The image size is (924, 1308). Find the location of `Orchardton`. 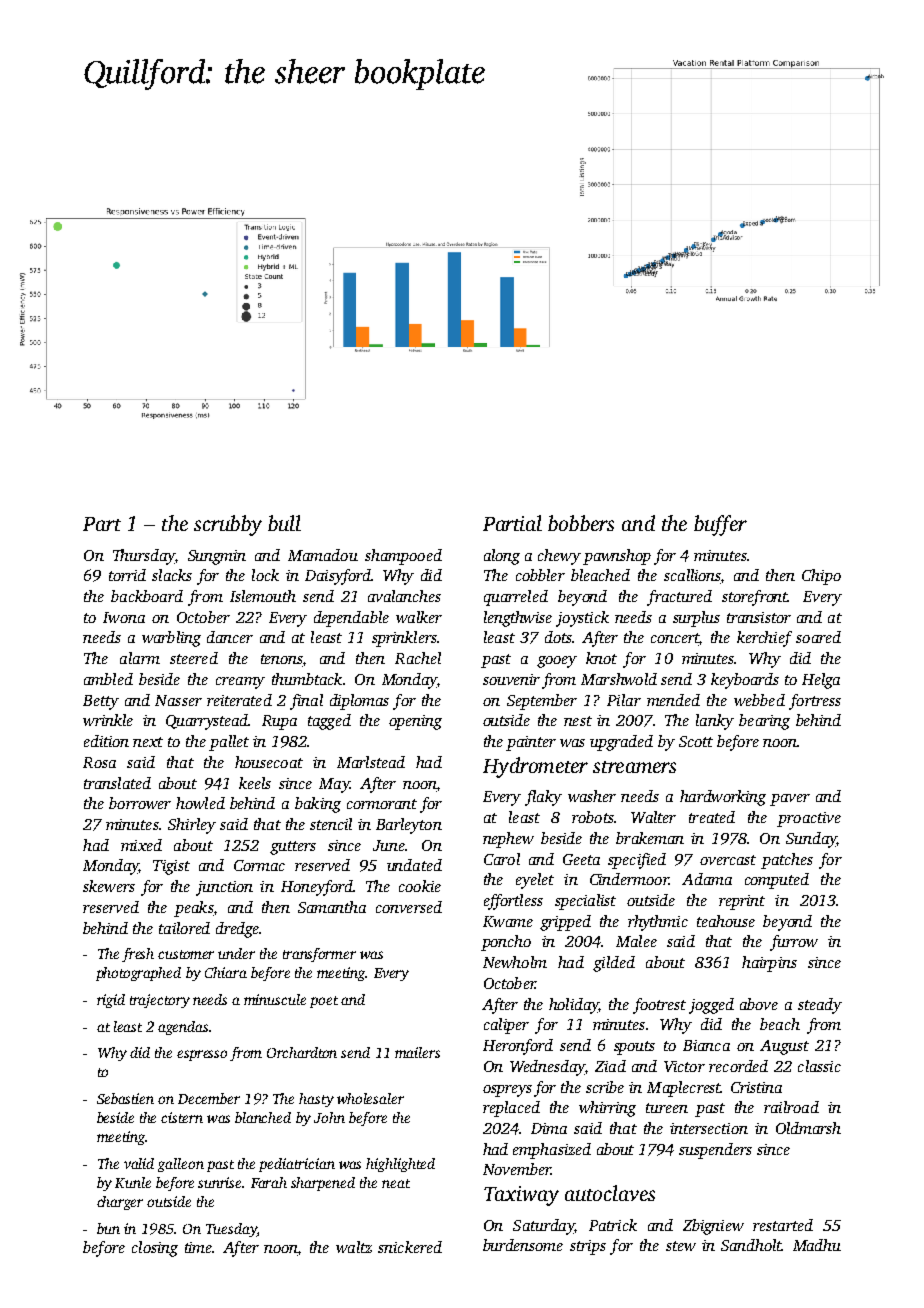

Orchardton is located at coordinates (302, 1052).
